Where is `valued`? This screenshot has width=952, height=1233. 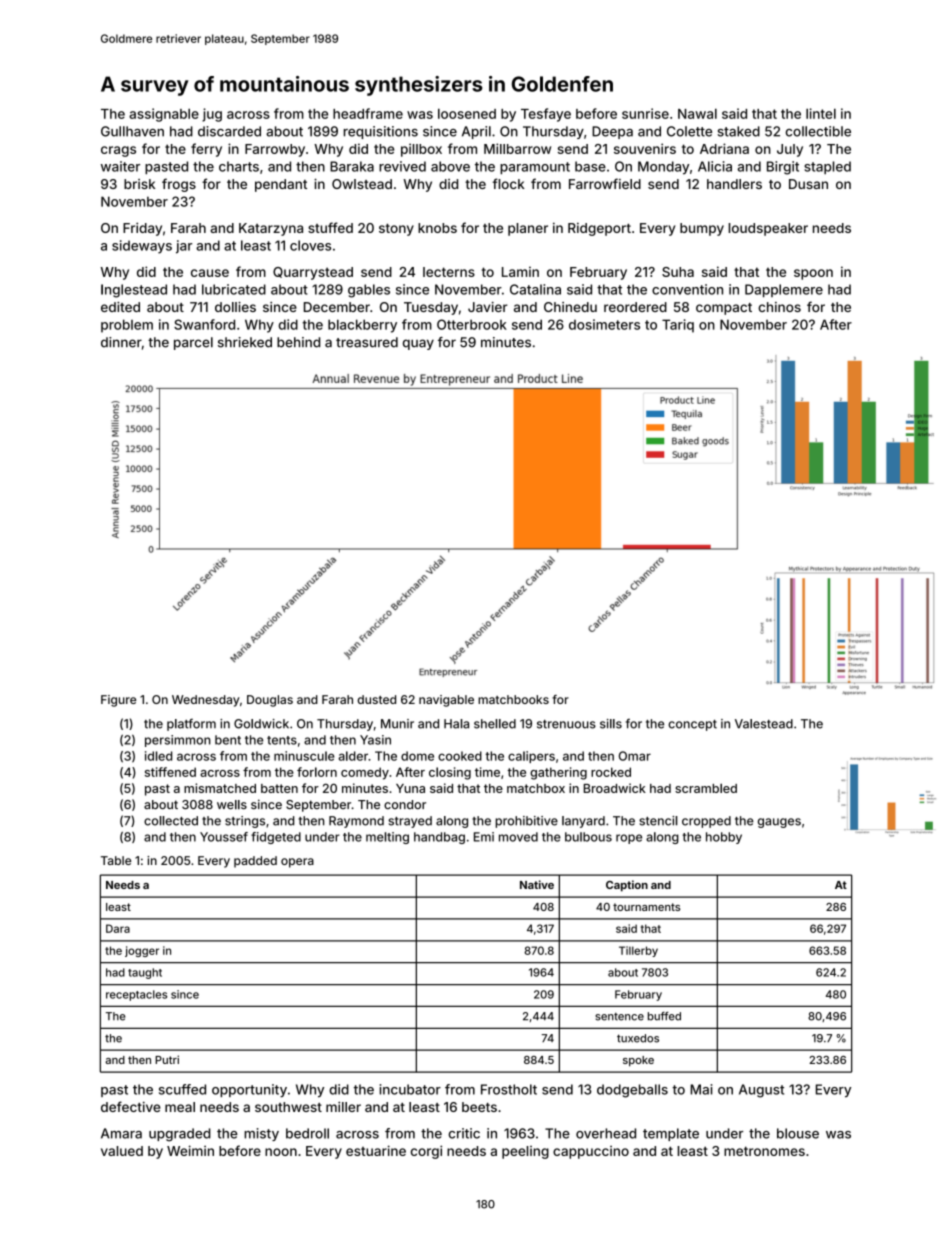 valued is located at coordinates (122, 1151).
